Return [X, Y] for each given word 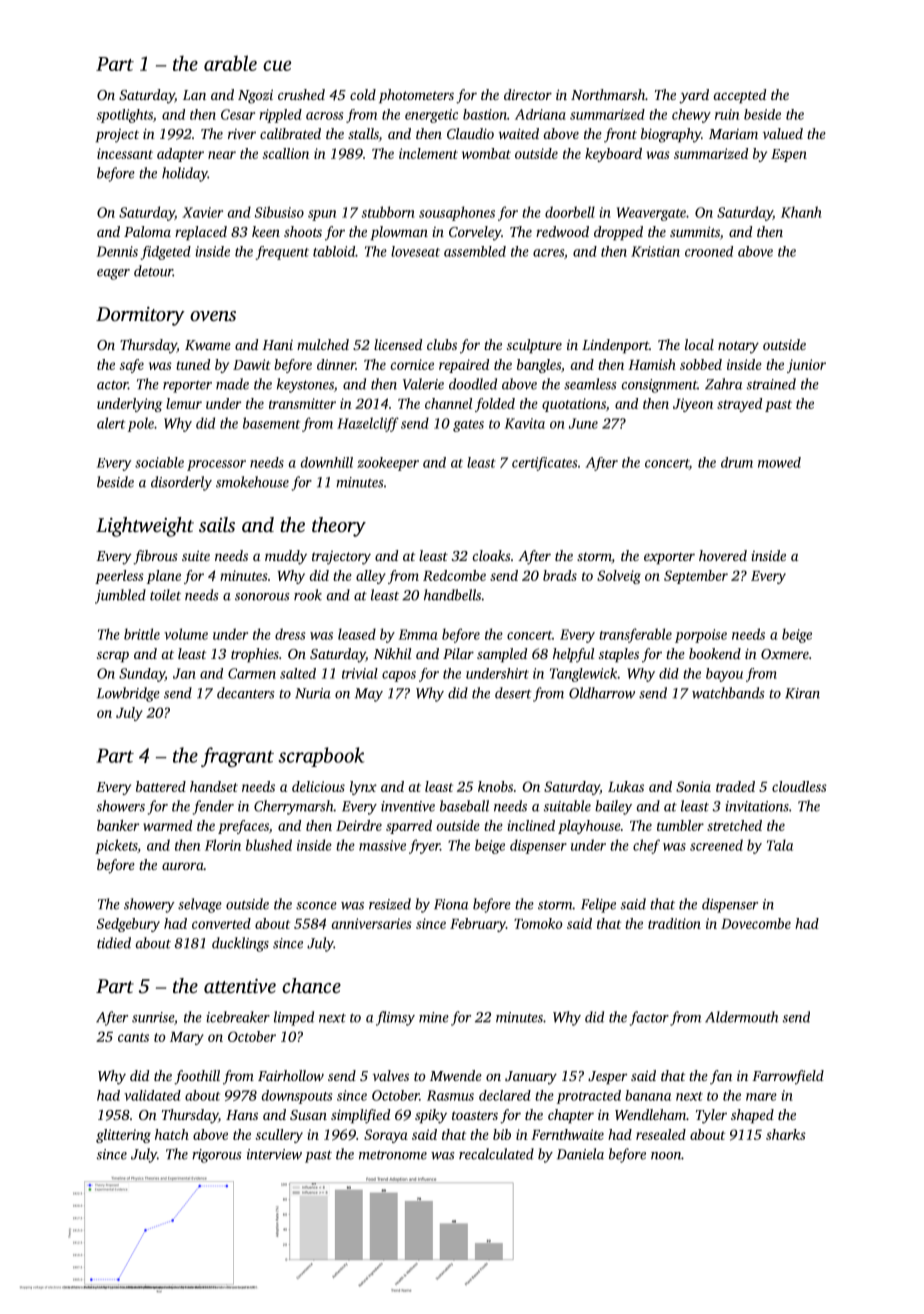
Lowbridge [128, 694]
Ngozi [255, 97]
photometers [416, 96]
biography [671, 135]
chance [311, 985]
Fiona [451, 904]
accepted [740, 96]
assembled [475, 251]
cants [133, 1037]
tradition [674, 923]
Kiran [802, 693]
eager [113, 274]
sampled [502, 655]
